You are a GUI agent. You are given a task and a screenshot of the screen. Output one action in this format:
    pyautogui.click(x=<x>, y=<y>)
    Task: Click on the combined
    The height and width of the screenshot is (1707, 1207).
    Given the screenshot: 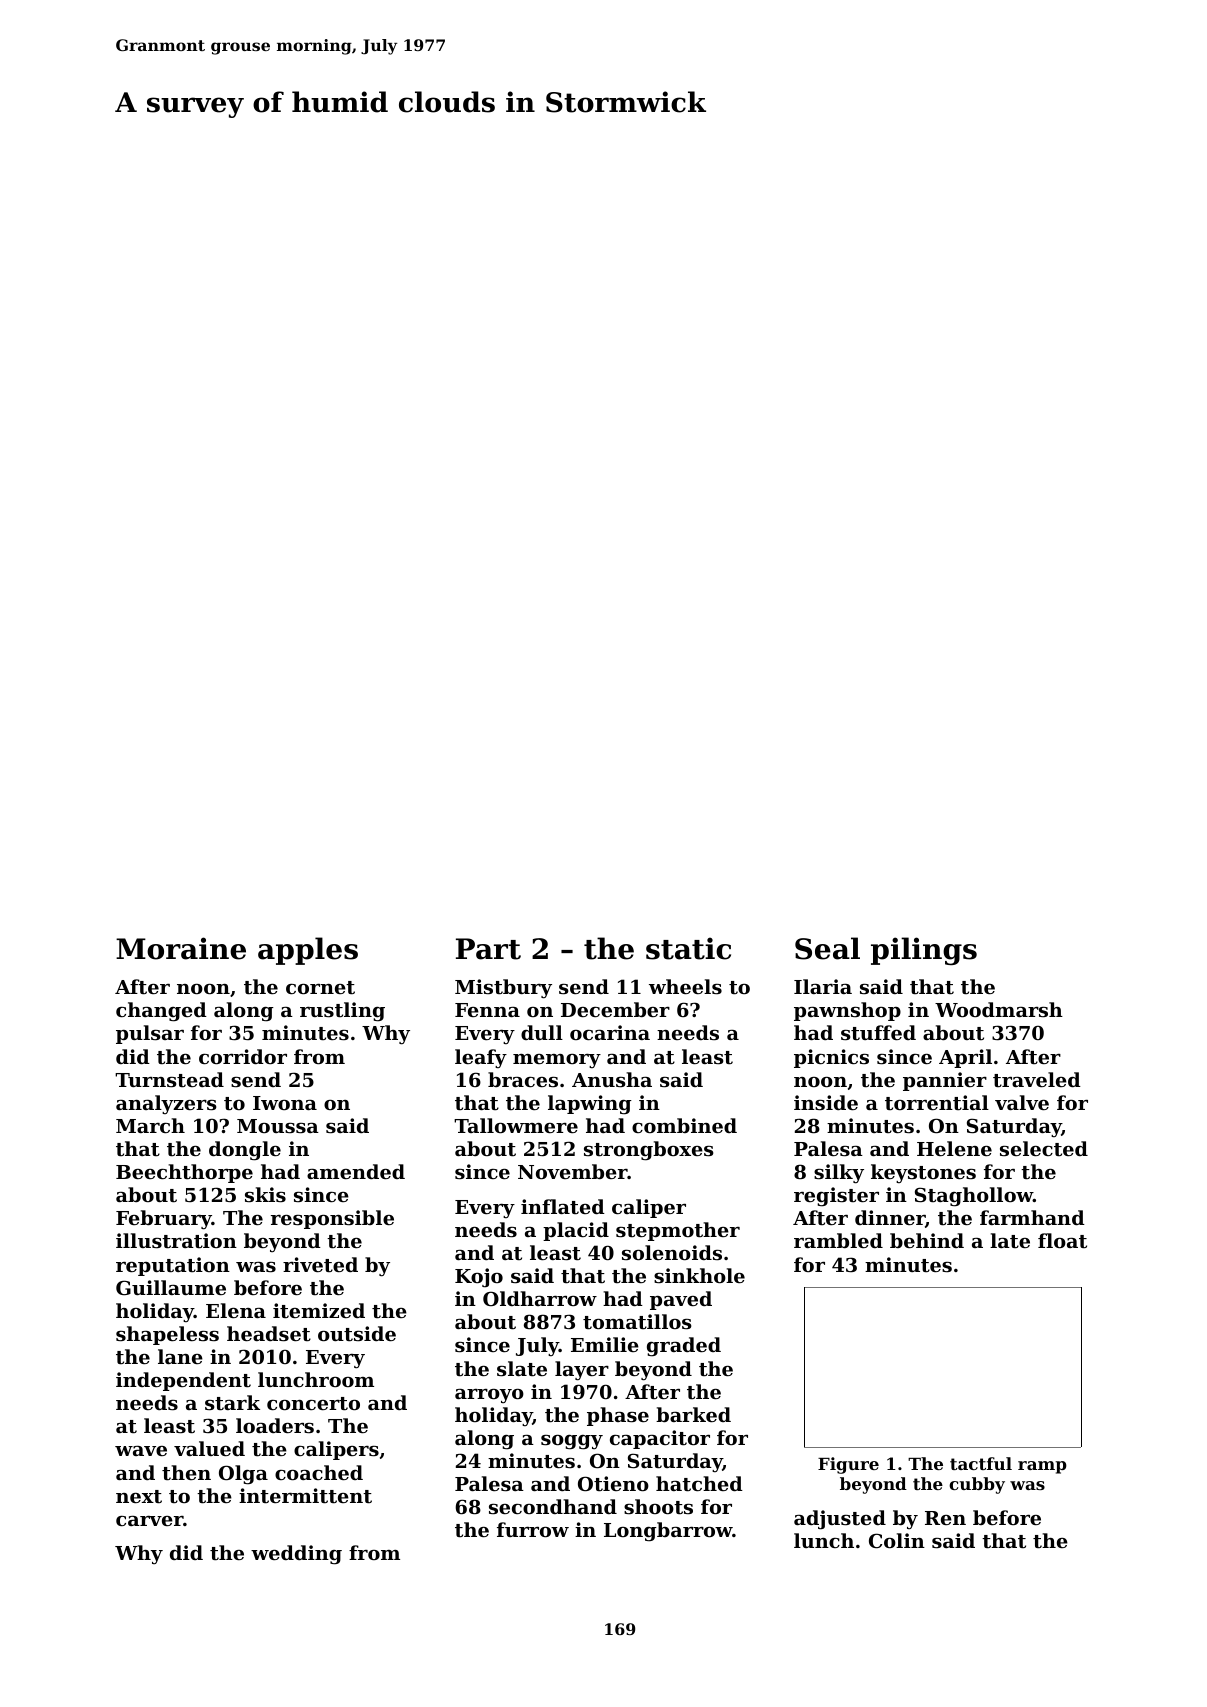 What is the action you would take?
    pyautogui.click(x=684, y=1125)
